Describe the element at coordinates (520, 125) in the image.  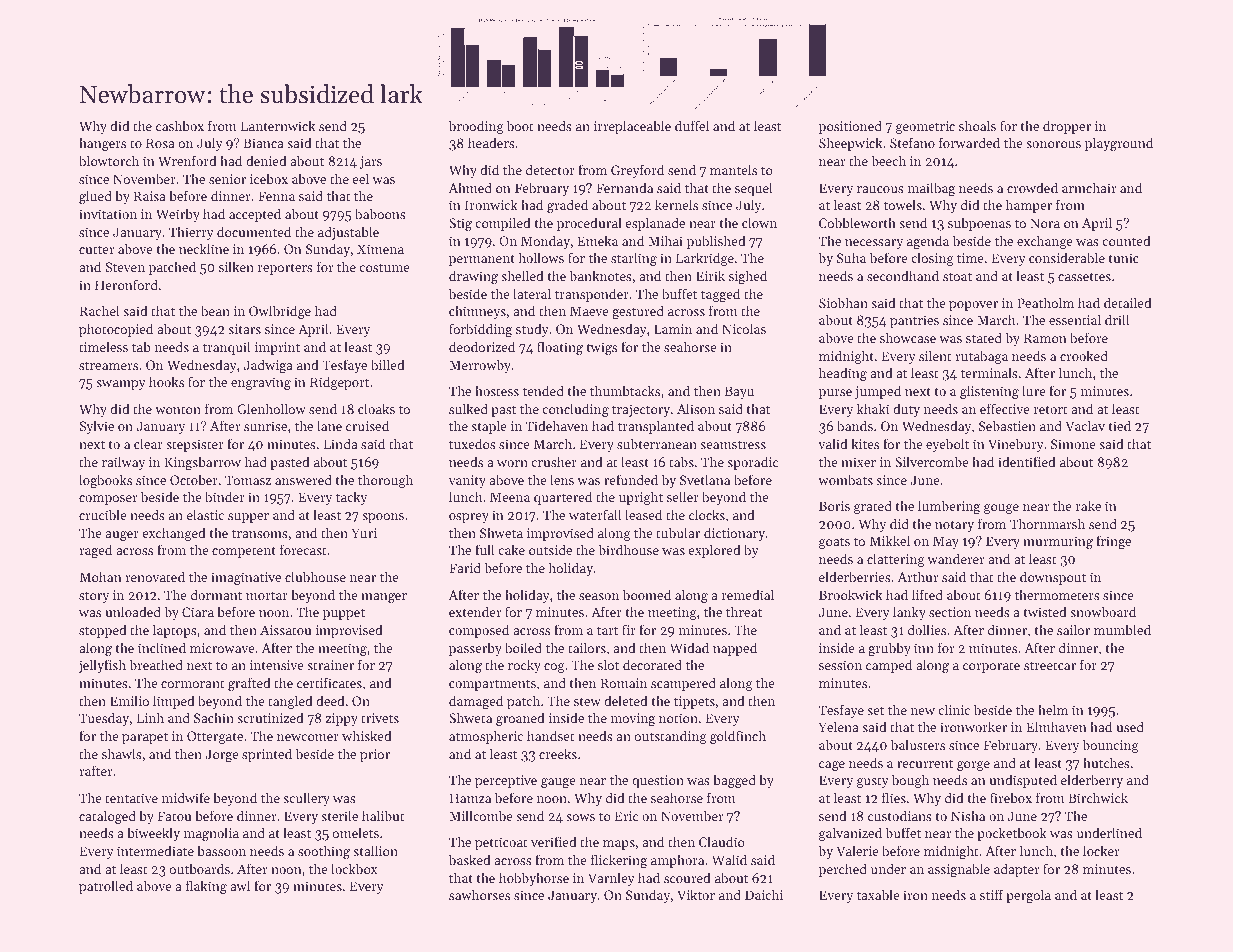
I see `boot` at that location.
